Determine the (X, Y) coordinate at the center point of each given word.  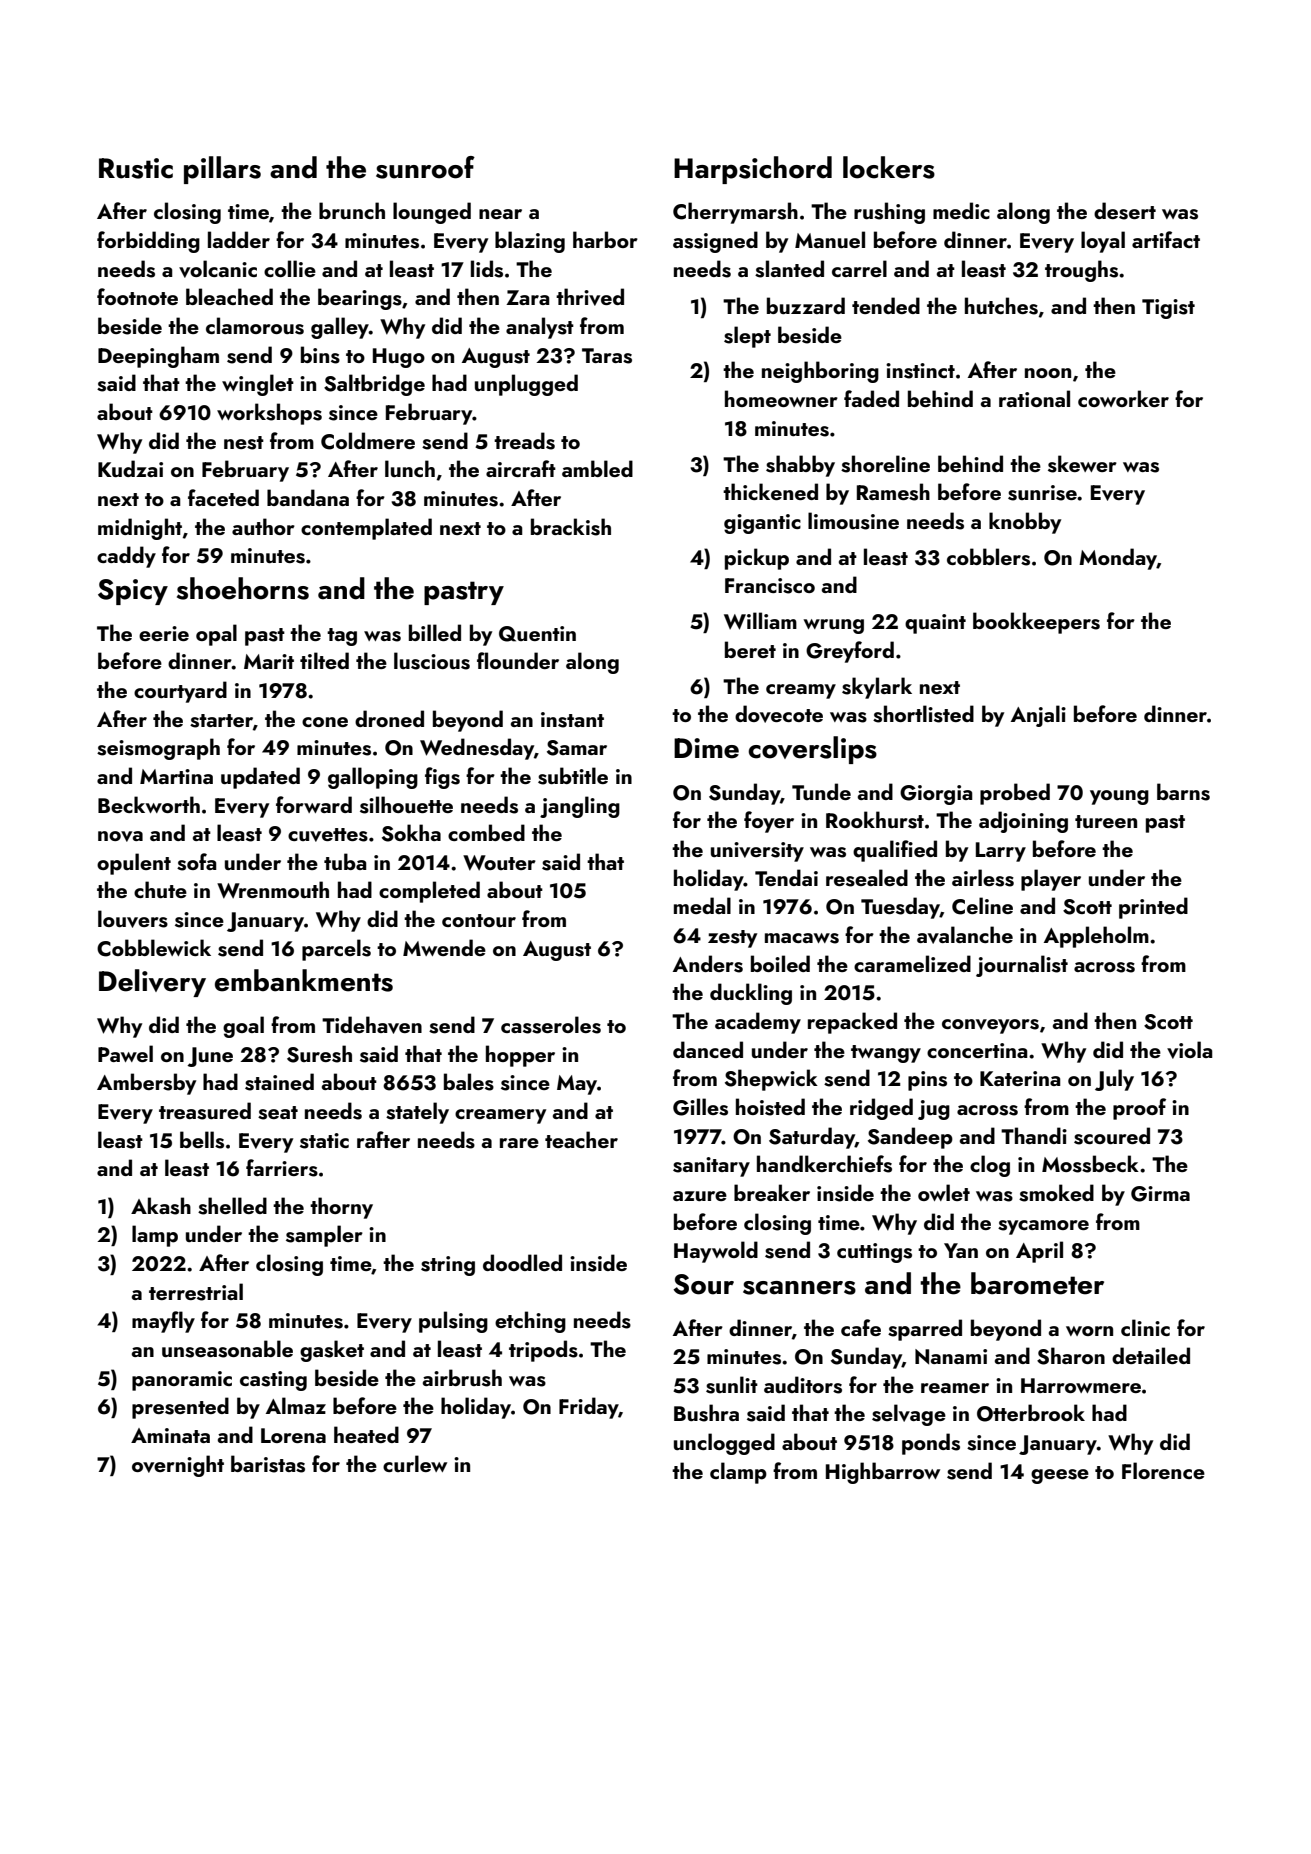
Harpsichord (753, 170)
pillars (222, 170)
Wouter (499, 863)
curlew (415, 1463)
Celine (982, 906)
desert (1125, 211)
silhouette (406, 805)
